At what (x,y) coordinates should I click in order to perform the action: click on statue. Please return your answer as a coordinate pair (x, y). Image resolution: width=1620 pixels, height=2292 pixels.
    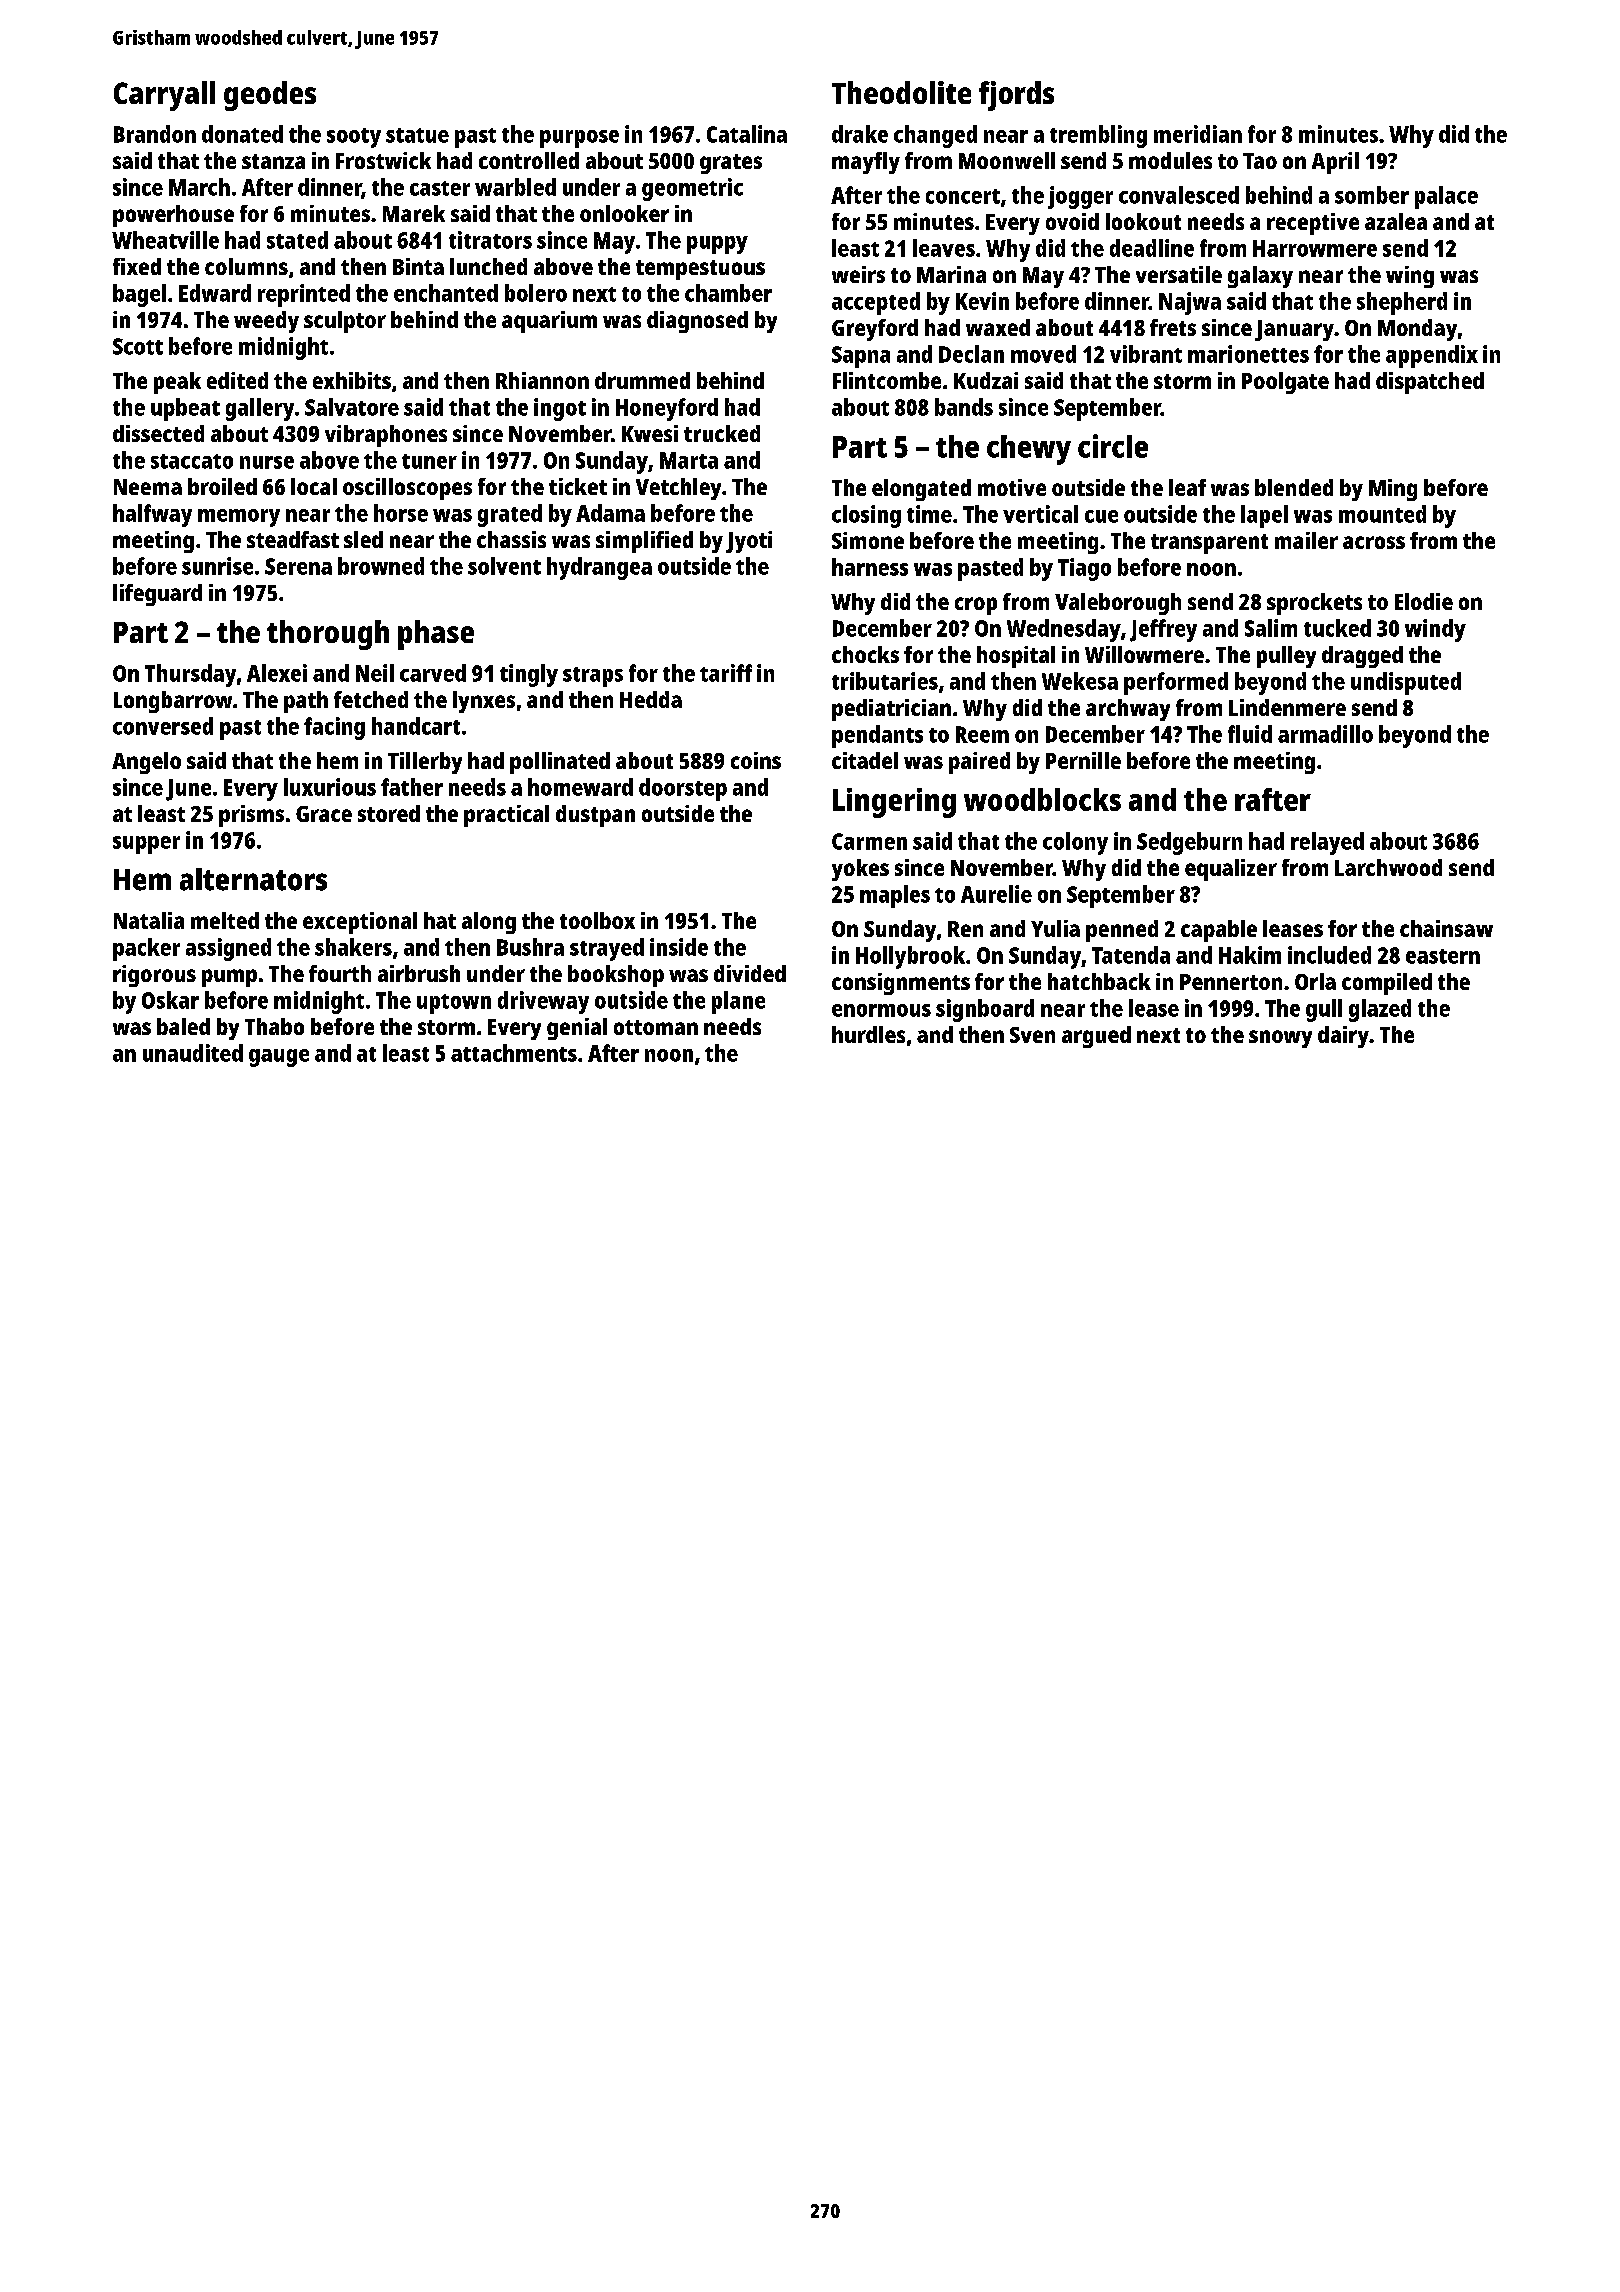
    Looking at the image, I should click on (417, 135).
